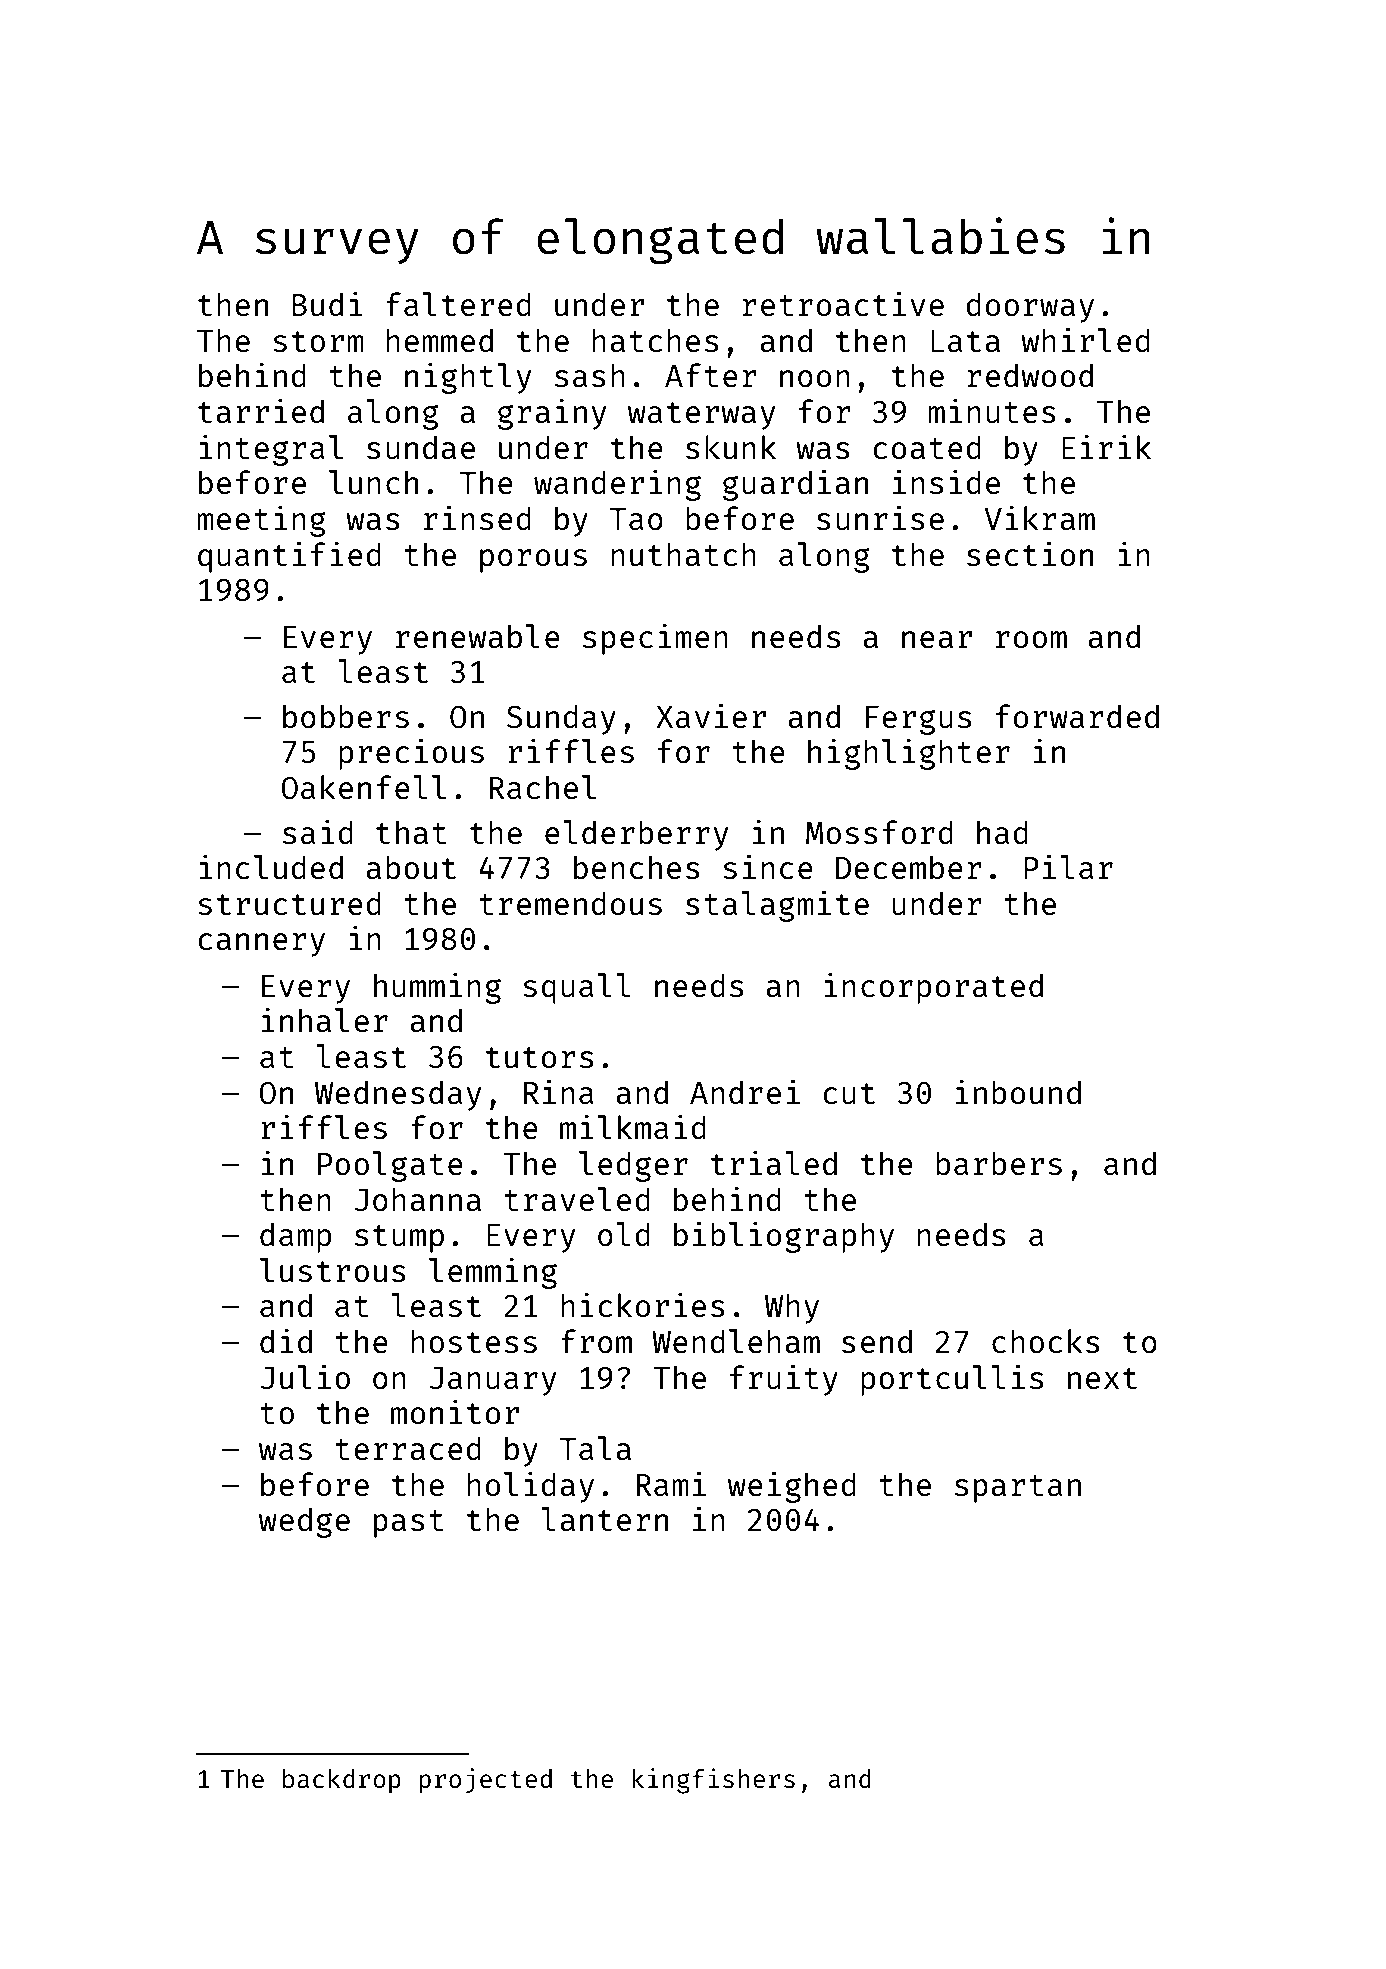  Describe the element at coordinates (561, 719) in the page. I see `Sunday` at that location.
